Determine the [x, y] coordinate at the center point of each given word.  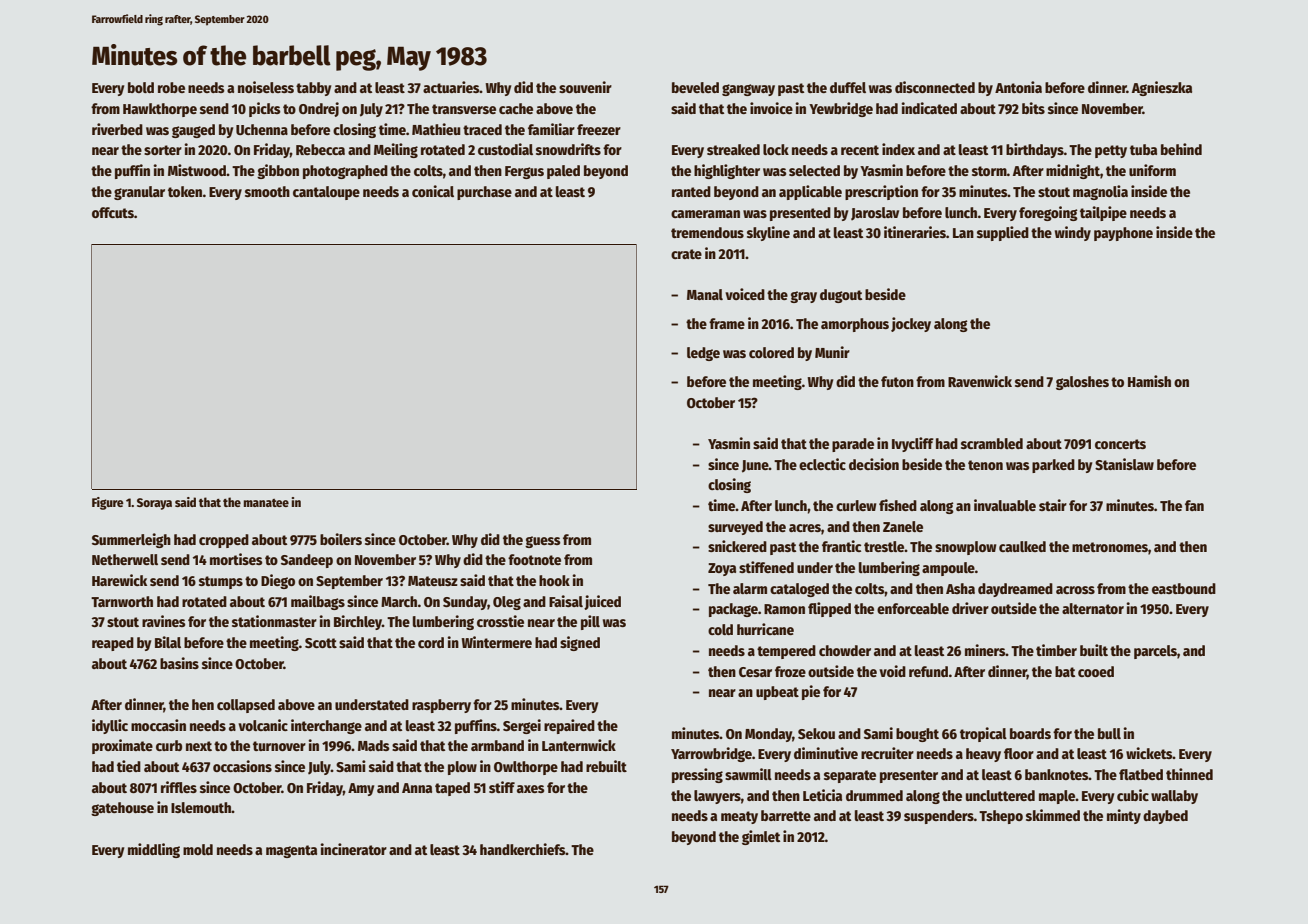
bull [1109, 733]
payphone [1123, 234]
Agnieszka [1162, 88]
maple [1057, 797]
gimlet [761, 837]
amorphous [855, 325]
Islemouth [201, 807]
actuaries [451, 87]
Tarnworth [122, 601]
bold [141, 87]
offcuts [113, 212]
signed [580, 643]
